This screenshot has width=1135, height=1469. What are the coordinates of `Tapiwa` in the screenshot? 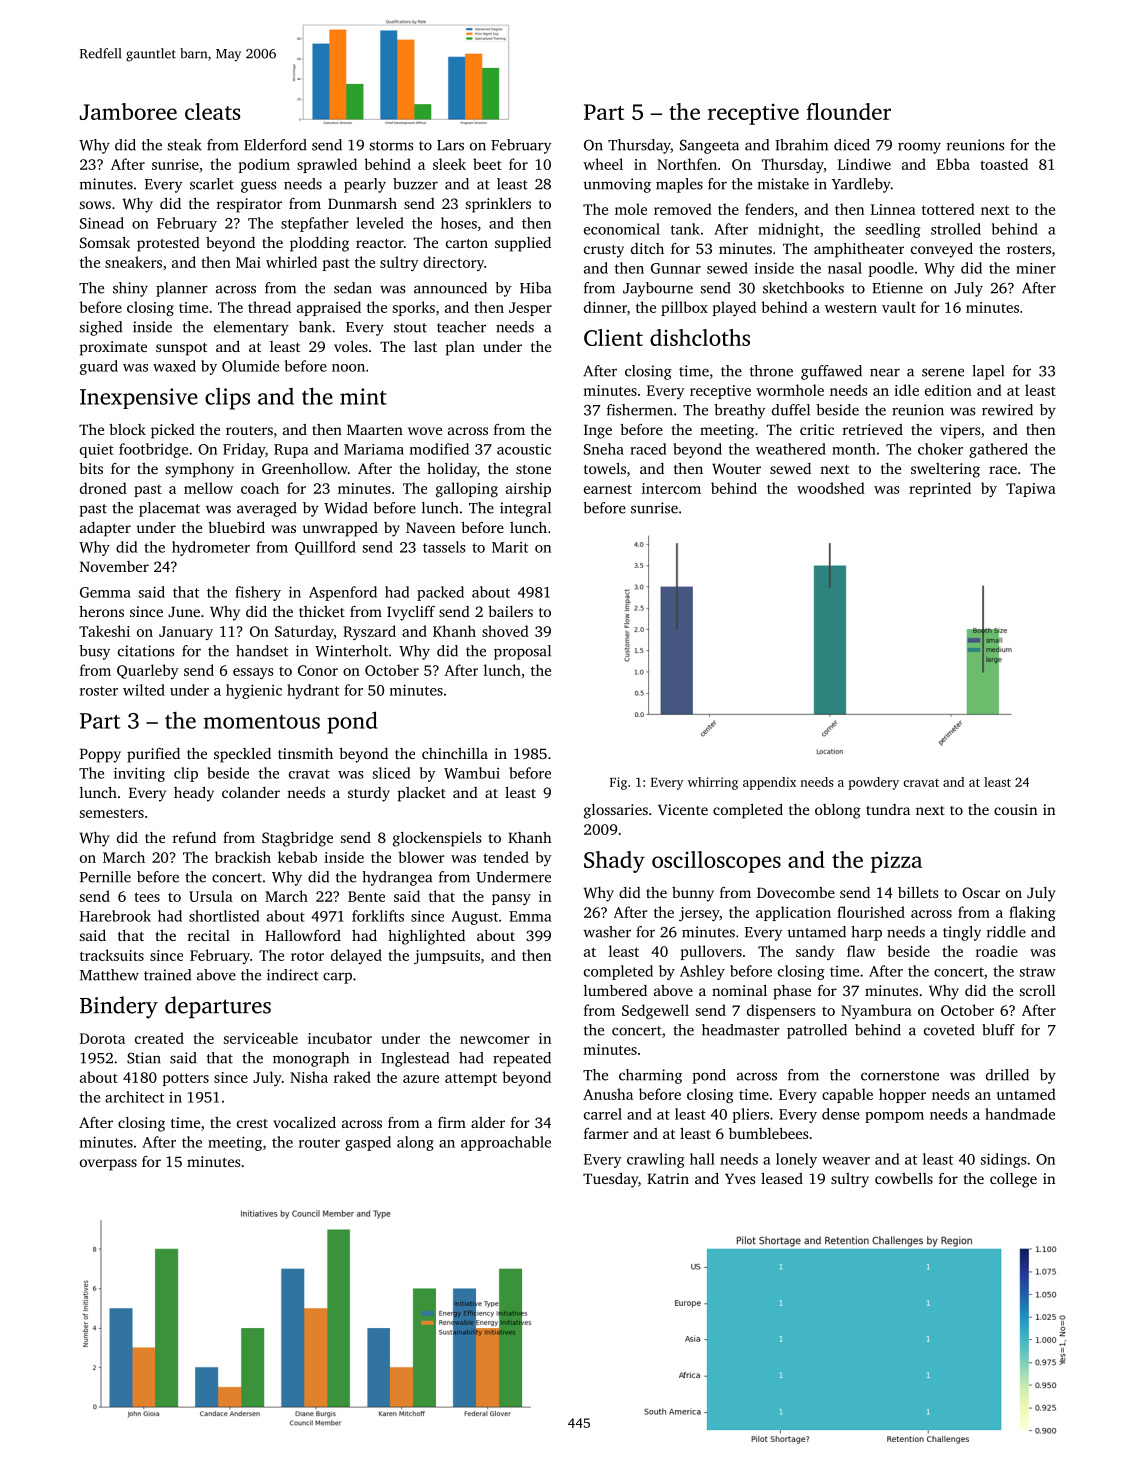 It's located at (1031, 490).
